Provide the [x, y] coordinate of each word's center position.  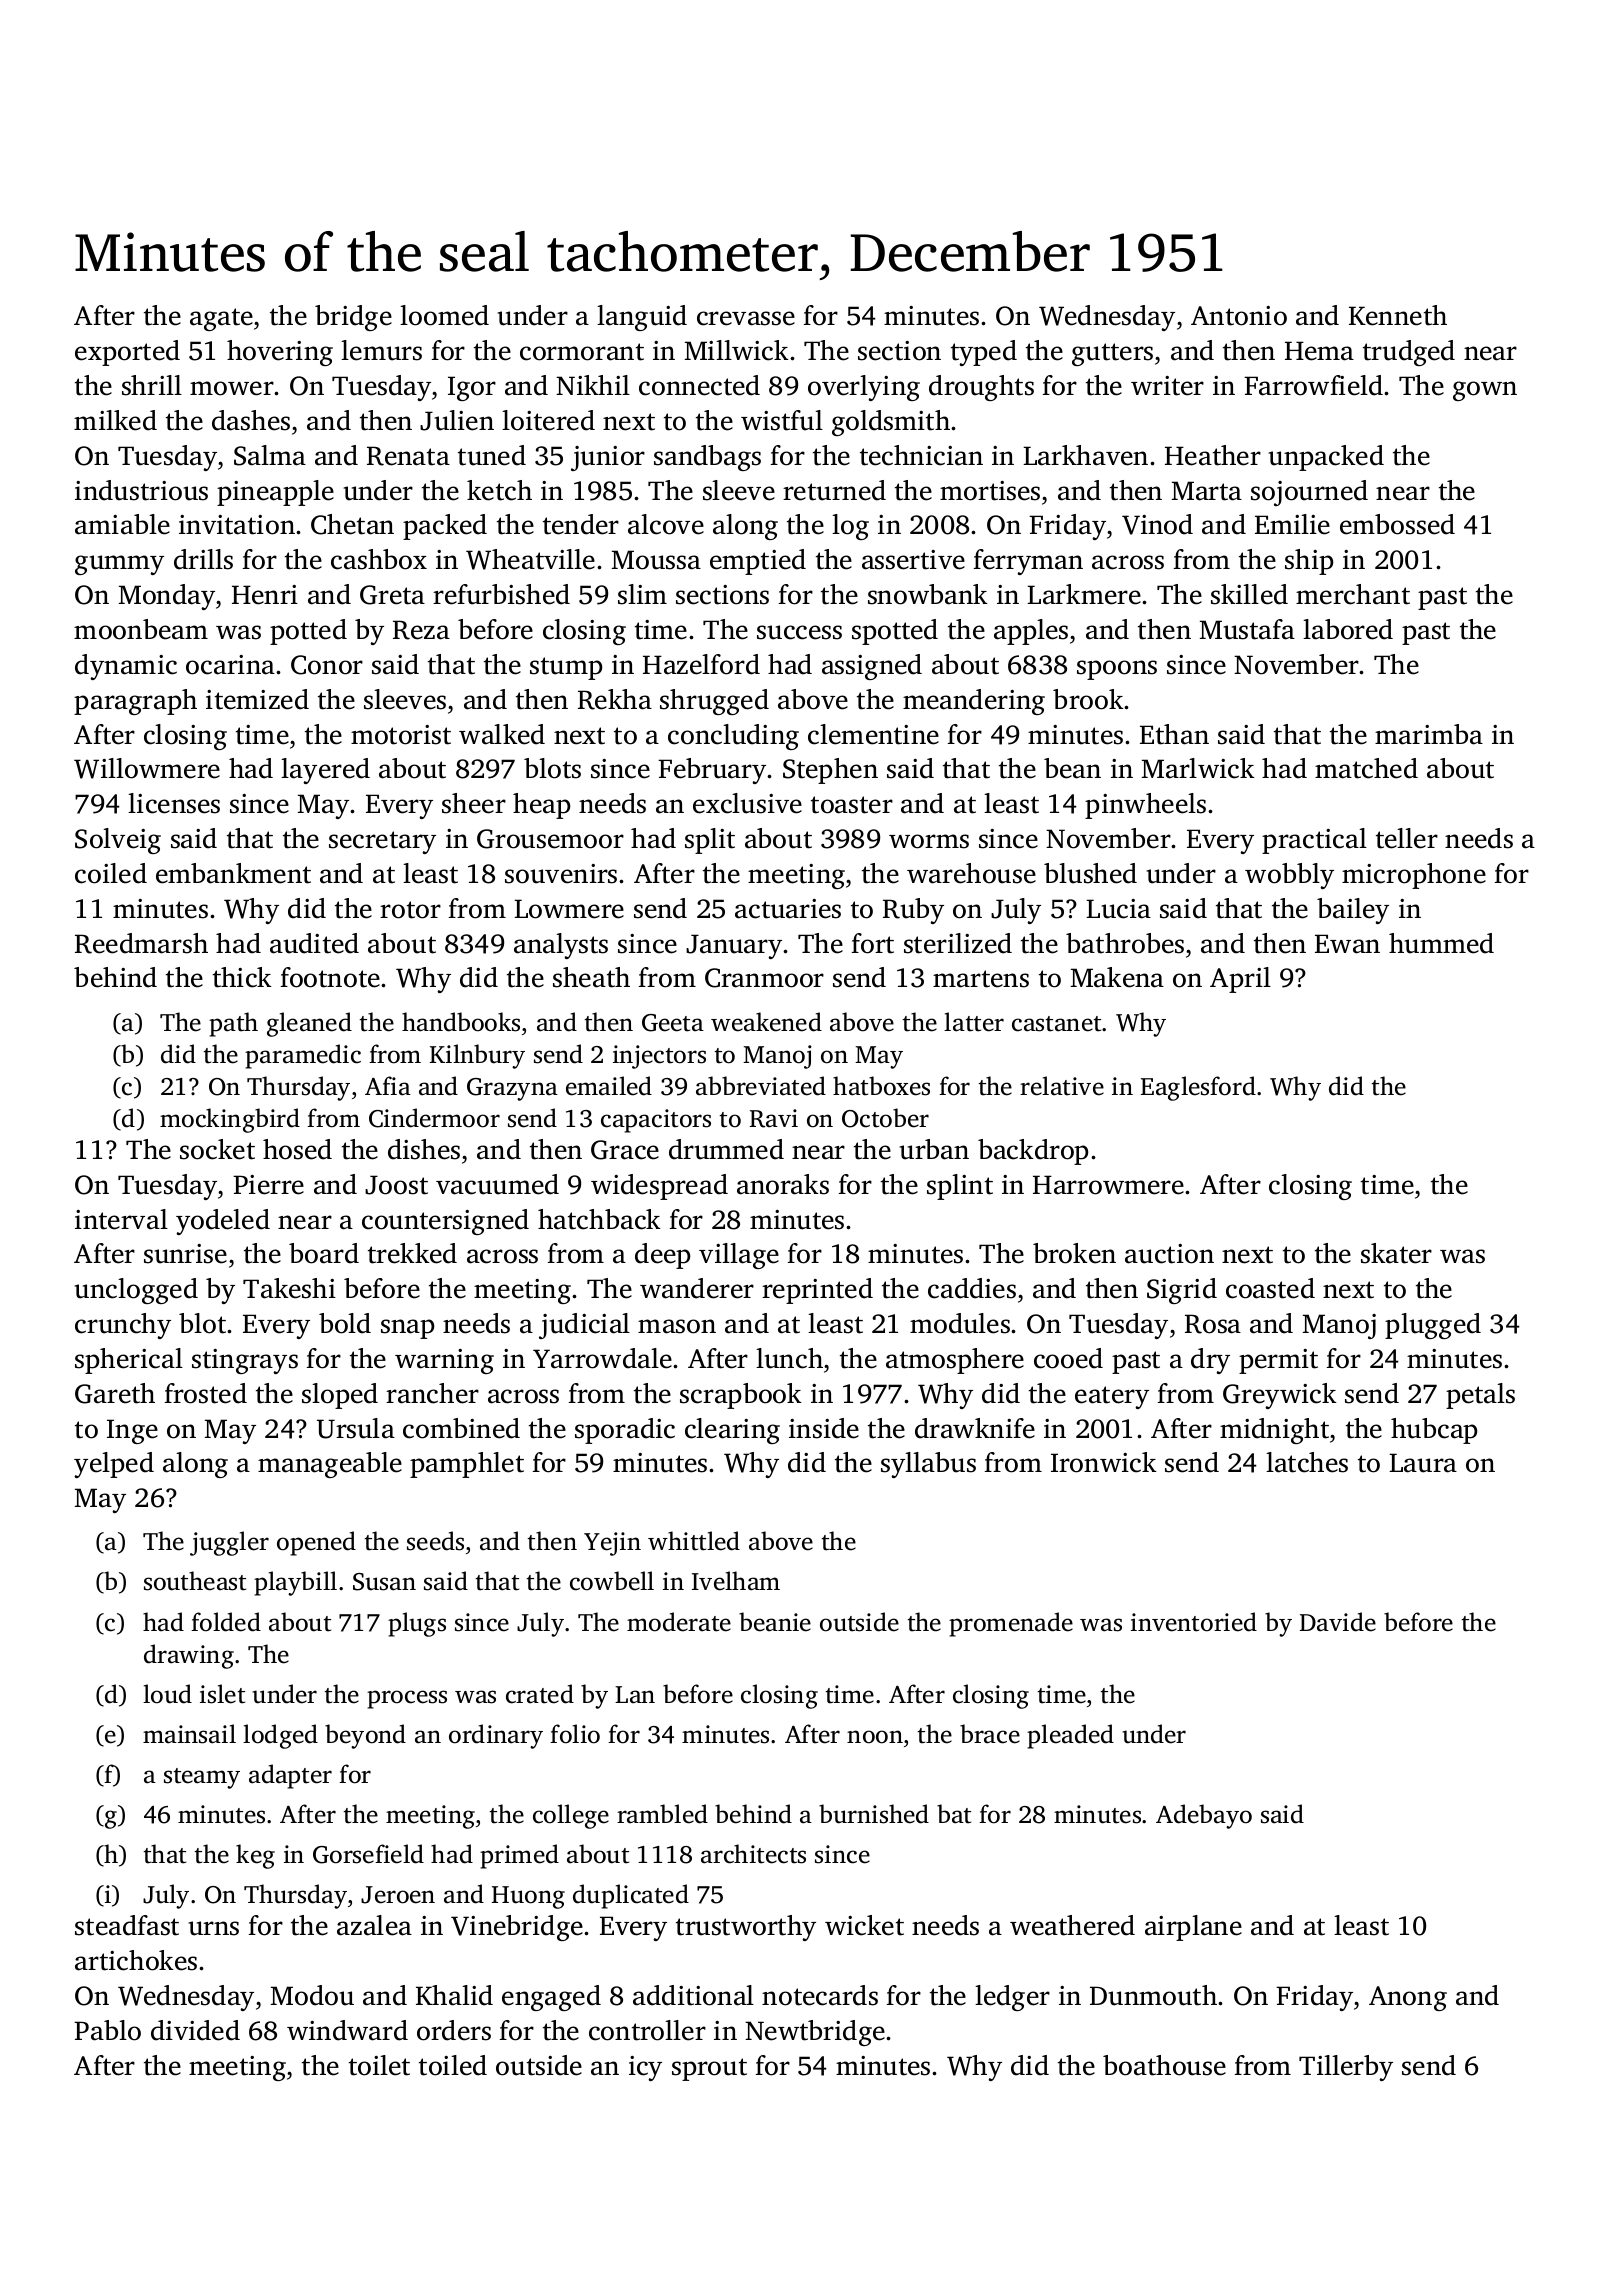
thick [242, 977]
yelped [114, 1465]
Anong [1408, 1998]
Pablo [107, 2030]
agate [221, 319]
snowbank [928, 594]
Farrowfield [1313, 385]
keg [255, 1856]
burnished [874, 1814]
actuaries [788, 909]
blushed [1090, 873]
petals [1480, 1396]
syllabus [928, 1465]
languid [642, 318]
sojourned [1309, 493]
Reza [421, 630]
